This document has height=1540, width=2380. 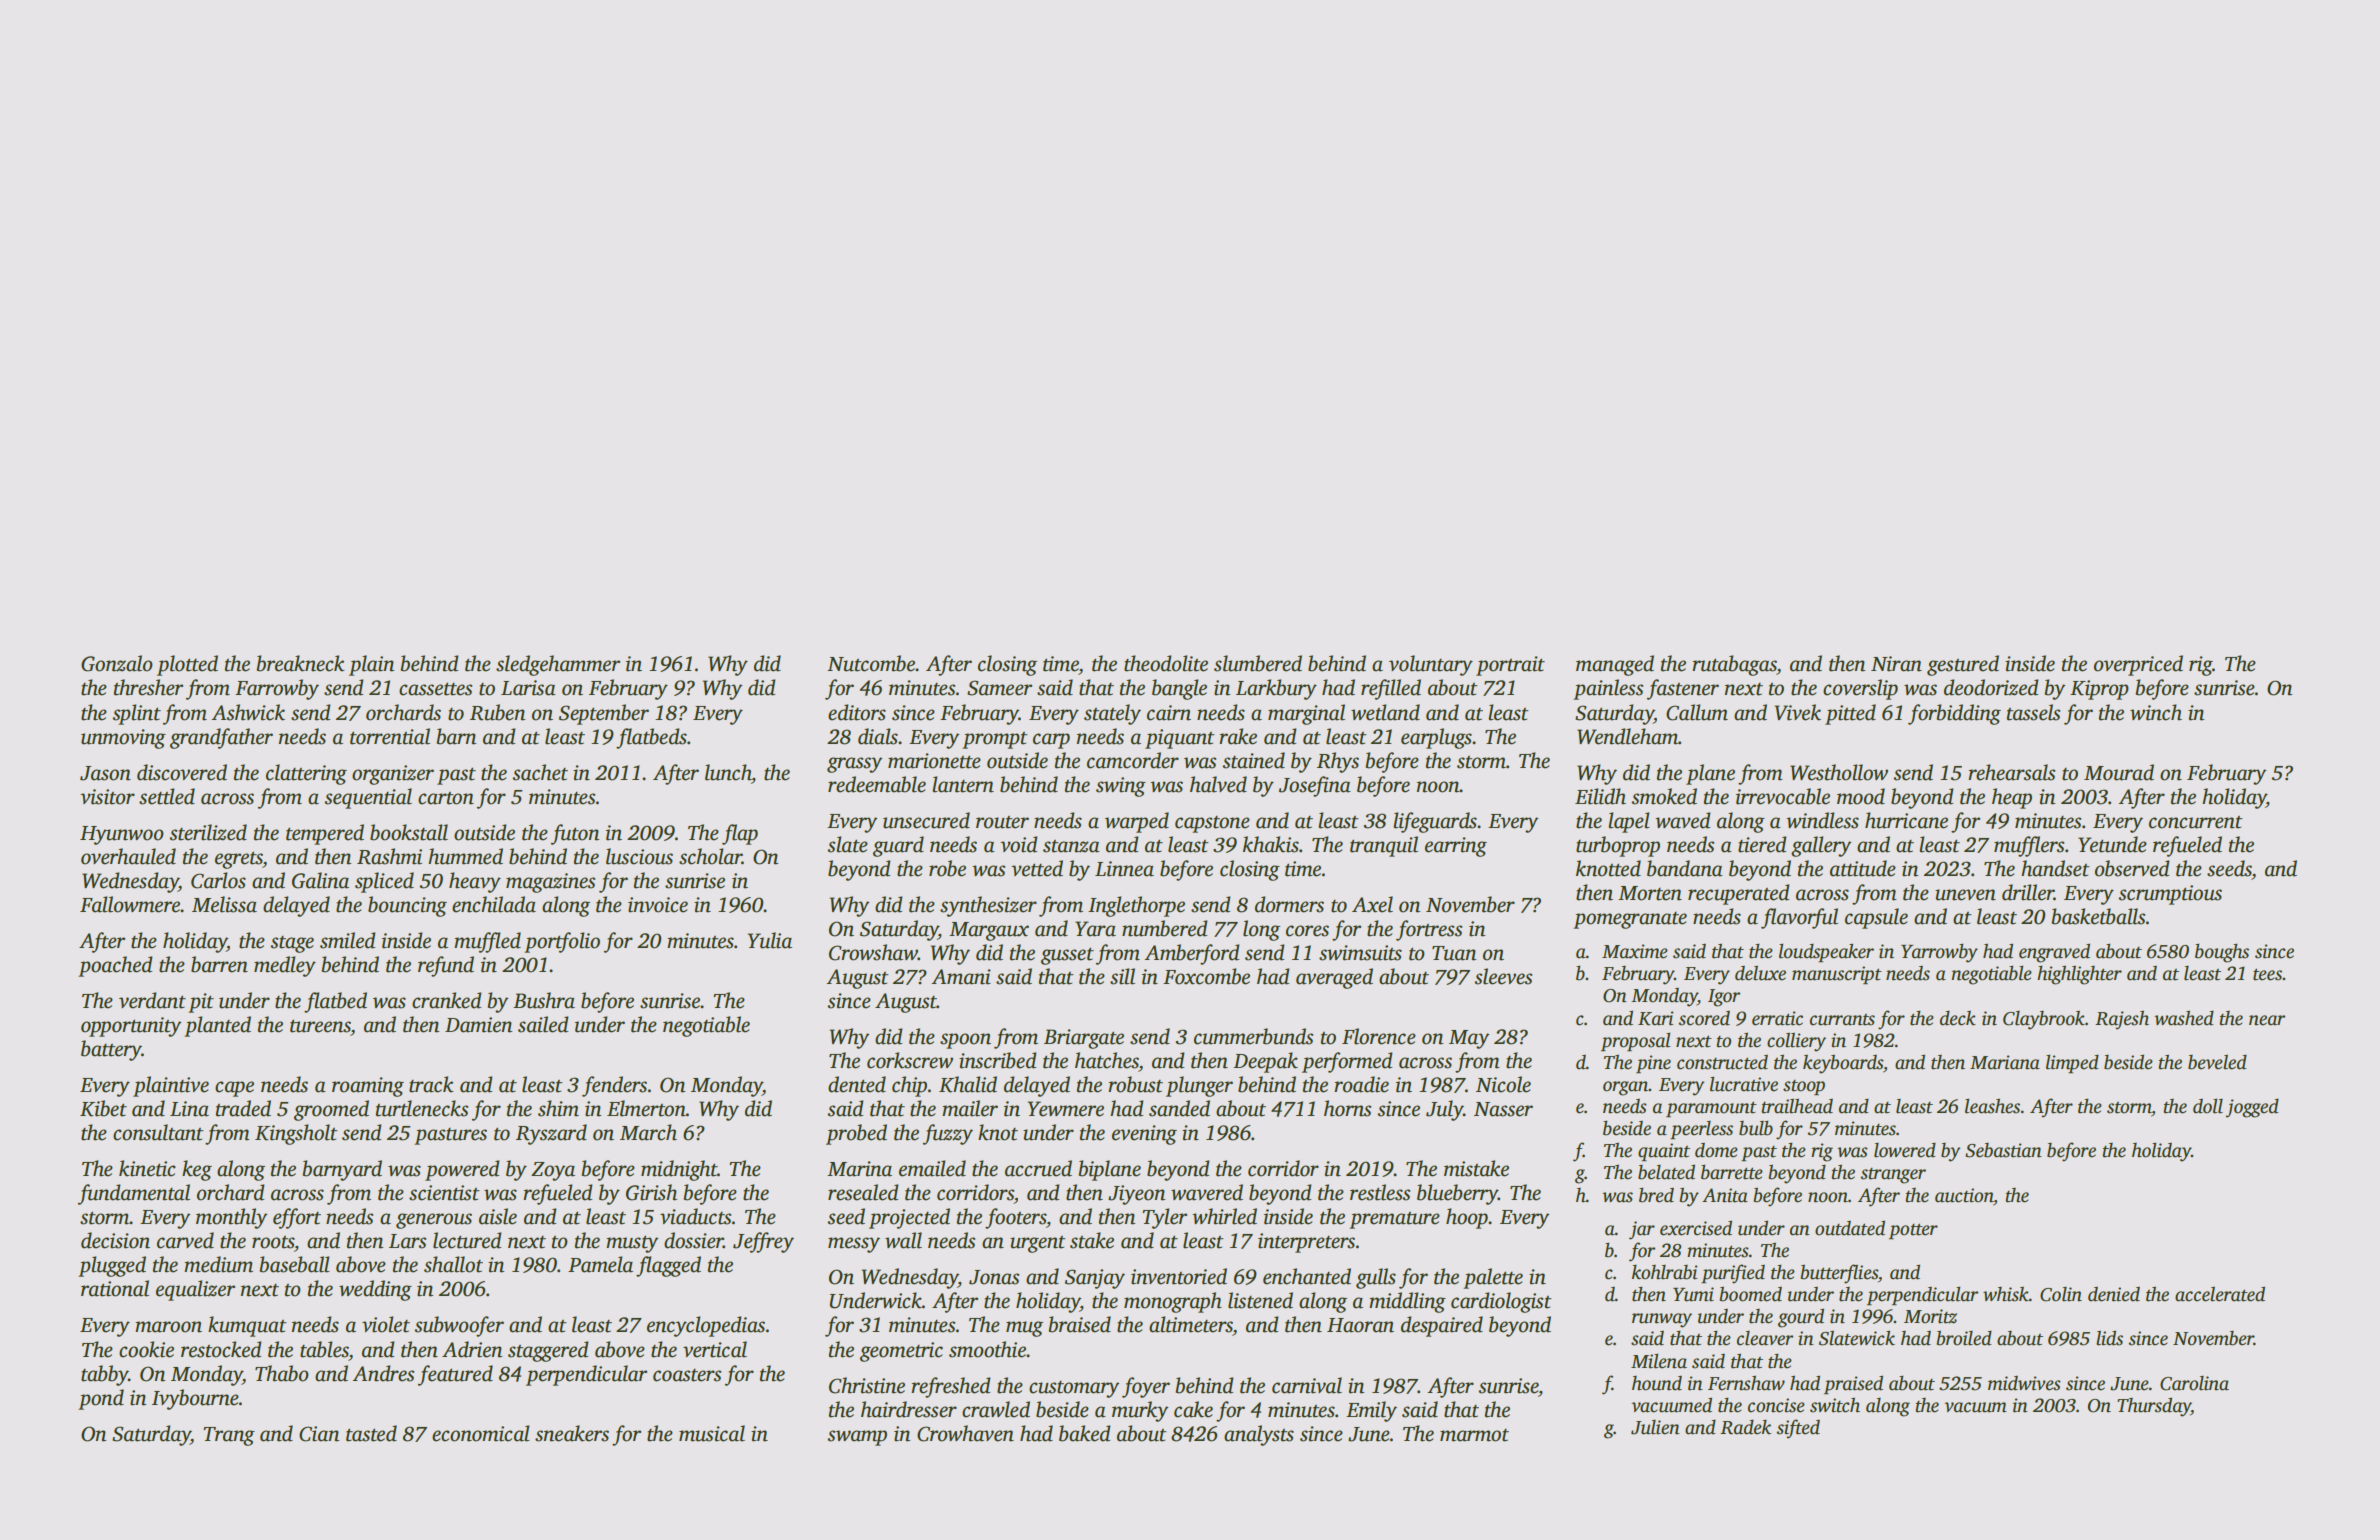 I want to click on theodolite, so click(x=1166, y=663).
